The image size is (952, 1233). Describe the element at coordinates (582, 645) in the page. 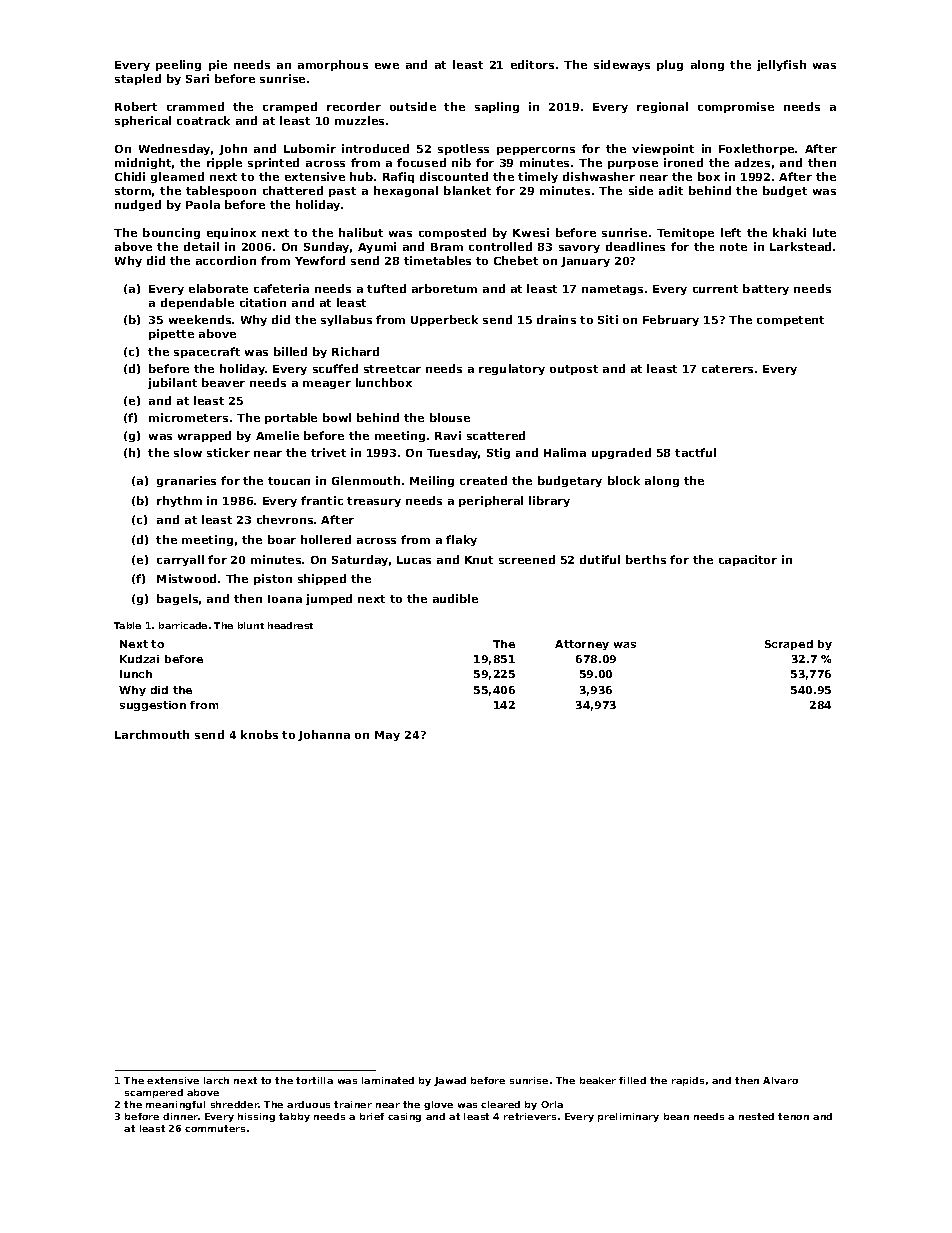

I see `Attorney` at that location.
